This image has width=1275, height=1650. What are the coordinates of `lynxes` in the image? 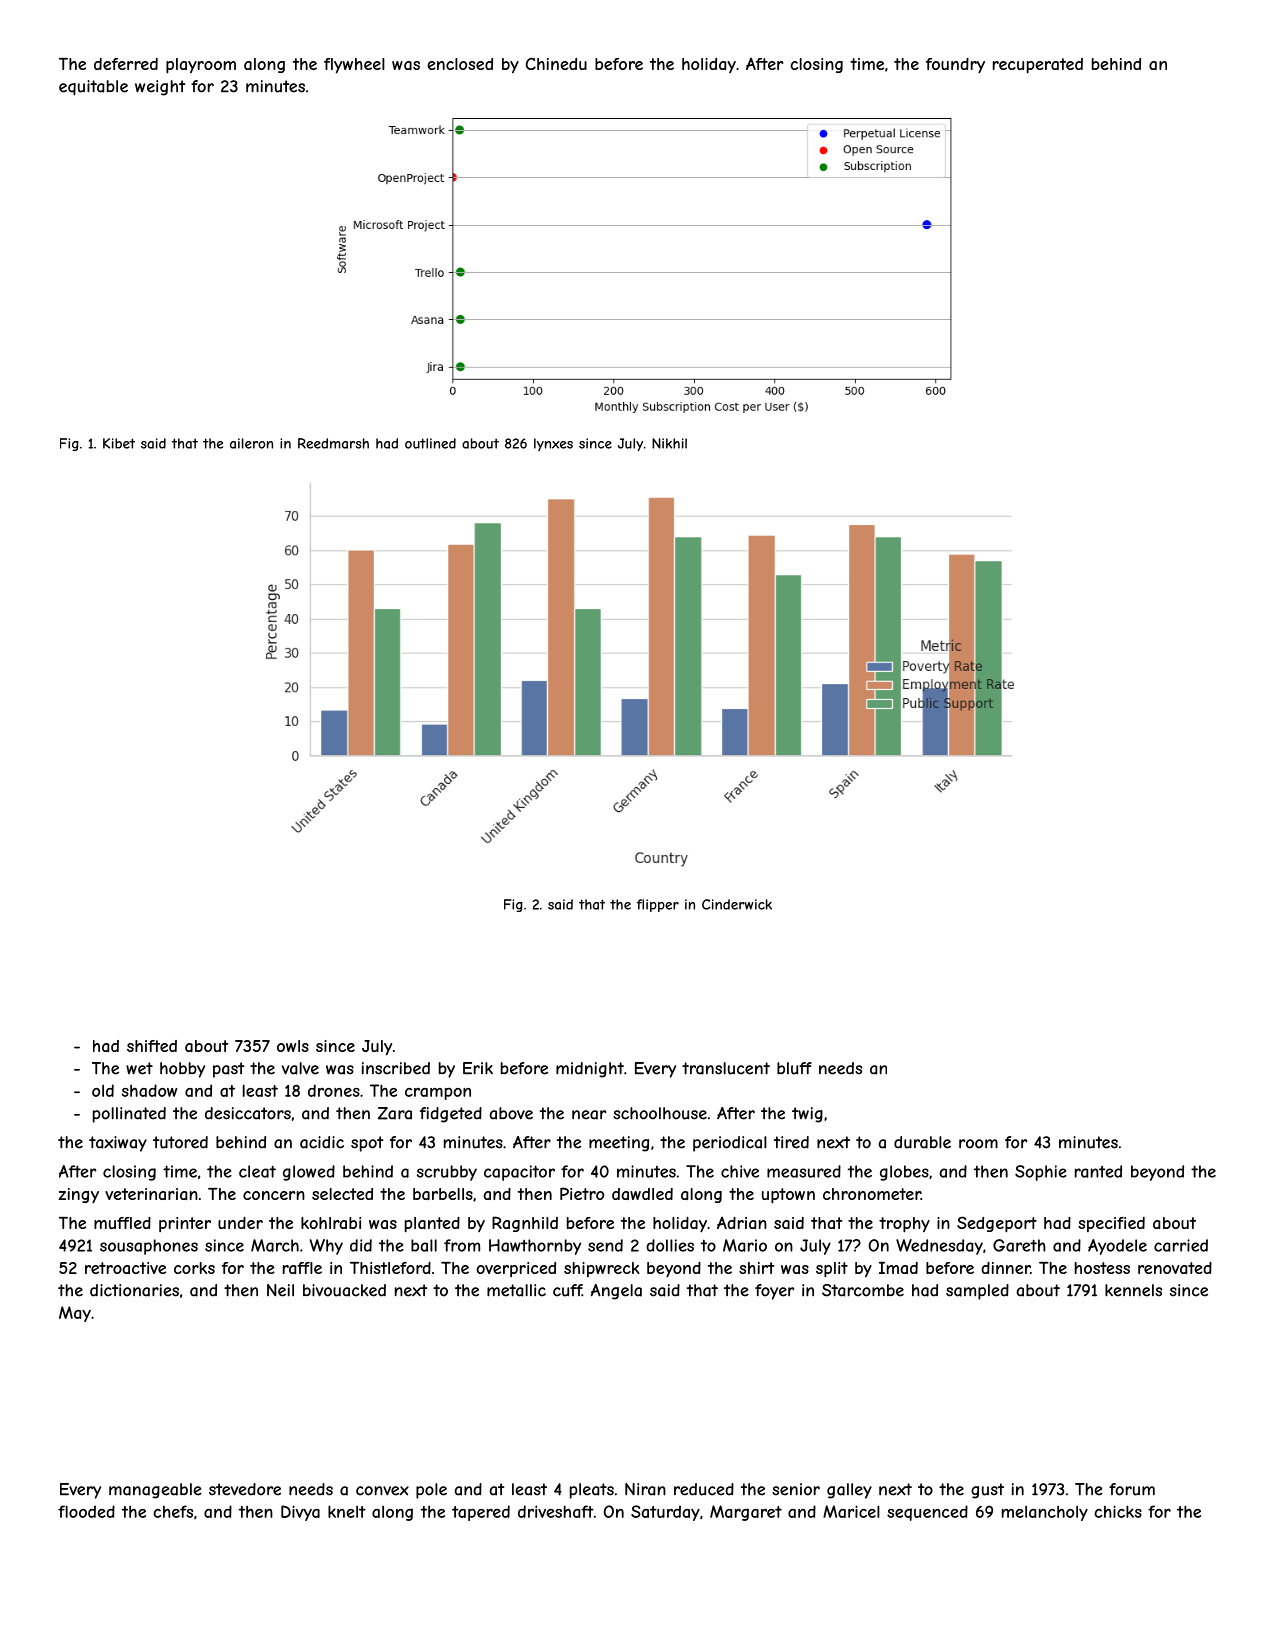 It's located at (553, 444).
